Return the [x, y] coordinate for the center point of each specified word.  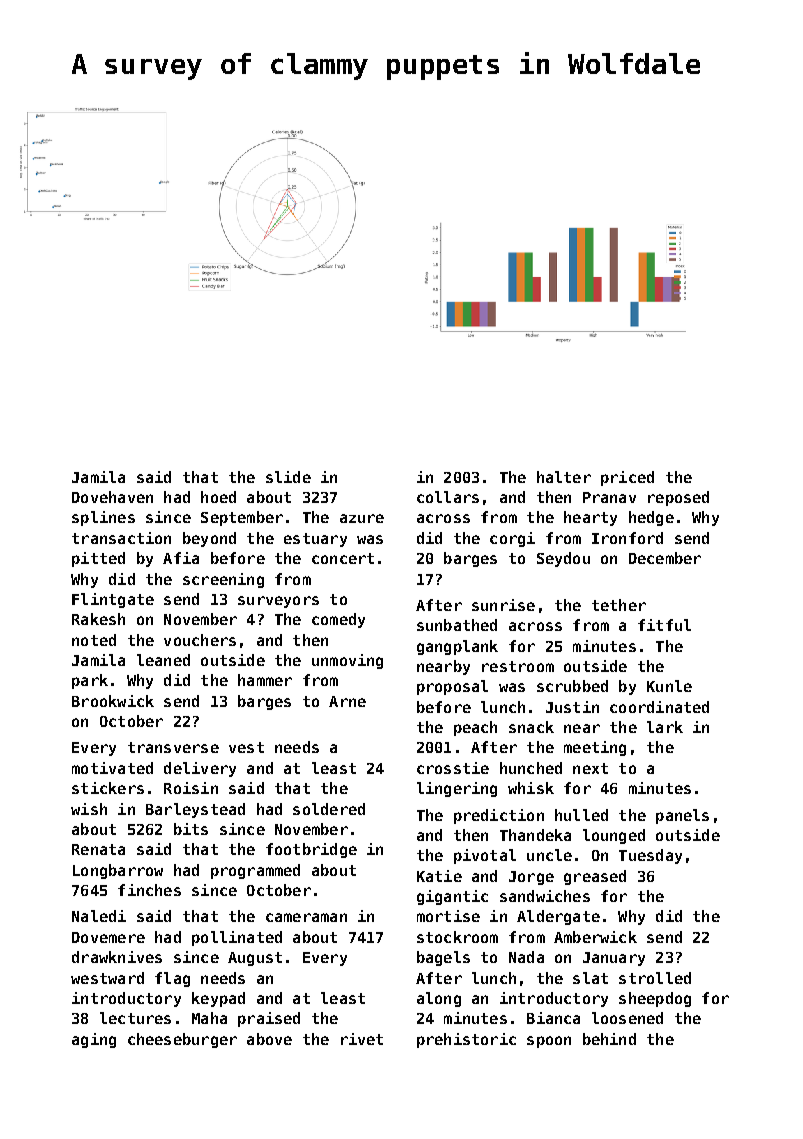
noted [94, 640]
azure [362, 518]
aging [94, 1040]
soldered [329, 809]
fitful [664, 625]
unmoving [347, 661]
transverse [173, 747]
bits [191, 829]
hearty [590, 518]
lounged [614, 836]
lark [665, 727]
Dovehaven [112, 497]
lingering [457, 789]
